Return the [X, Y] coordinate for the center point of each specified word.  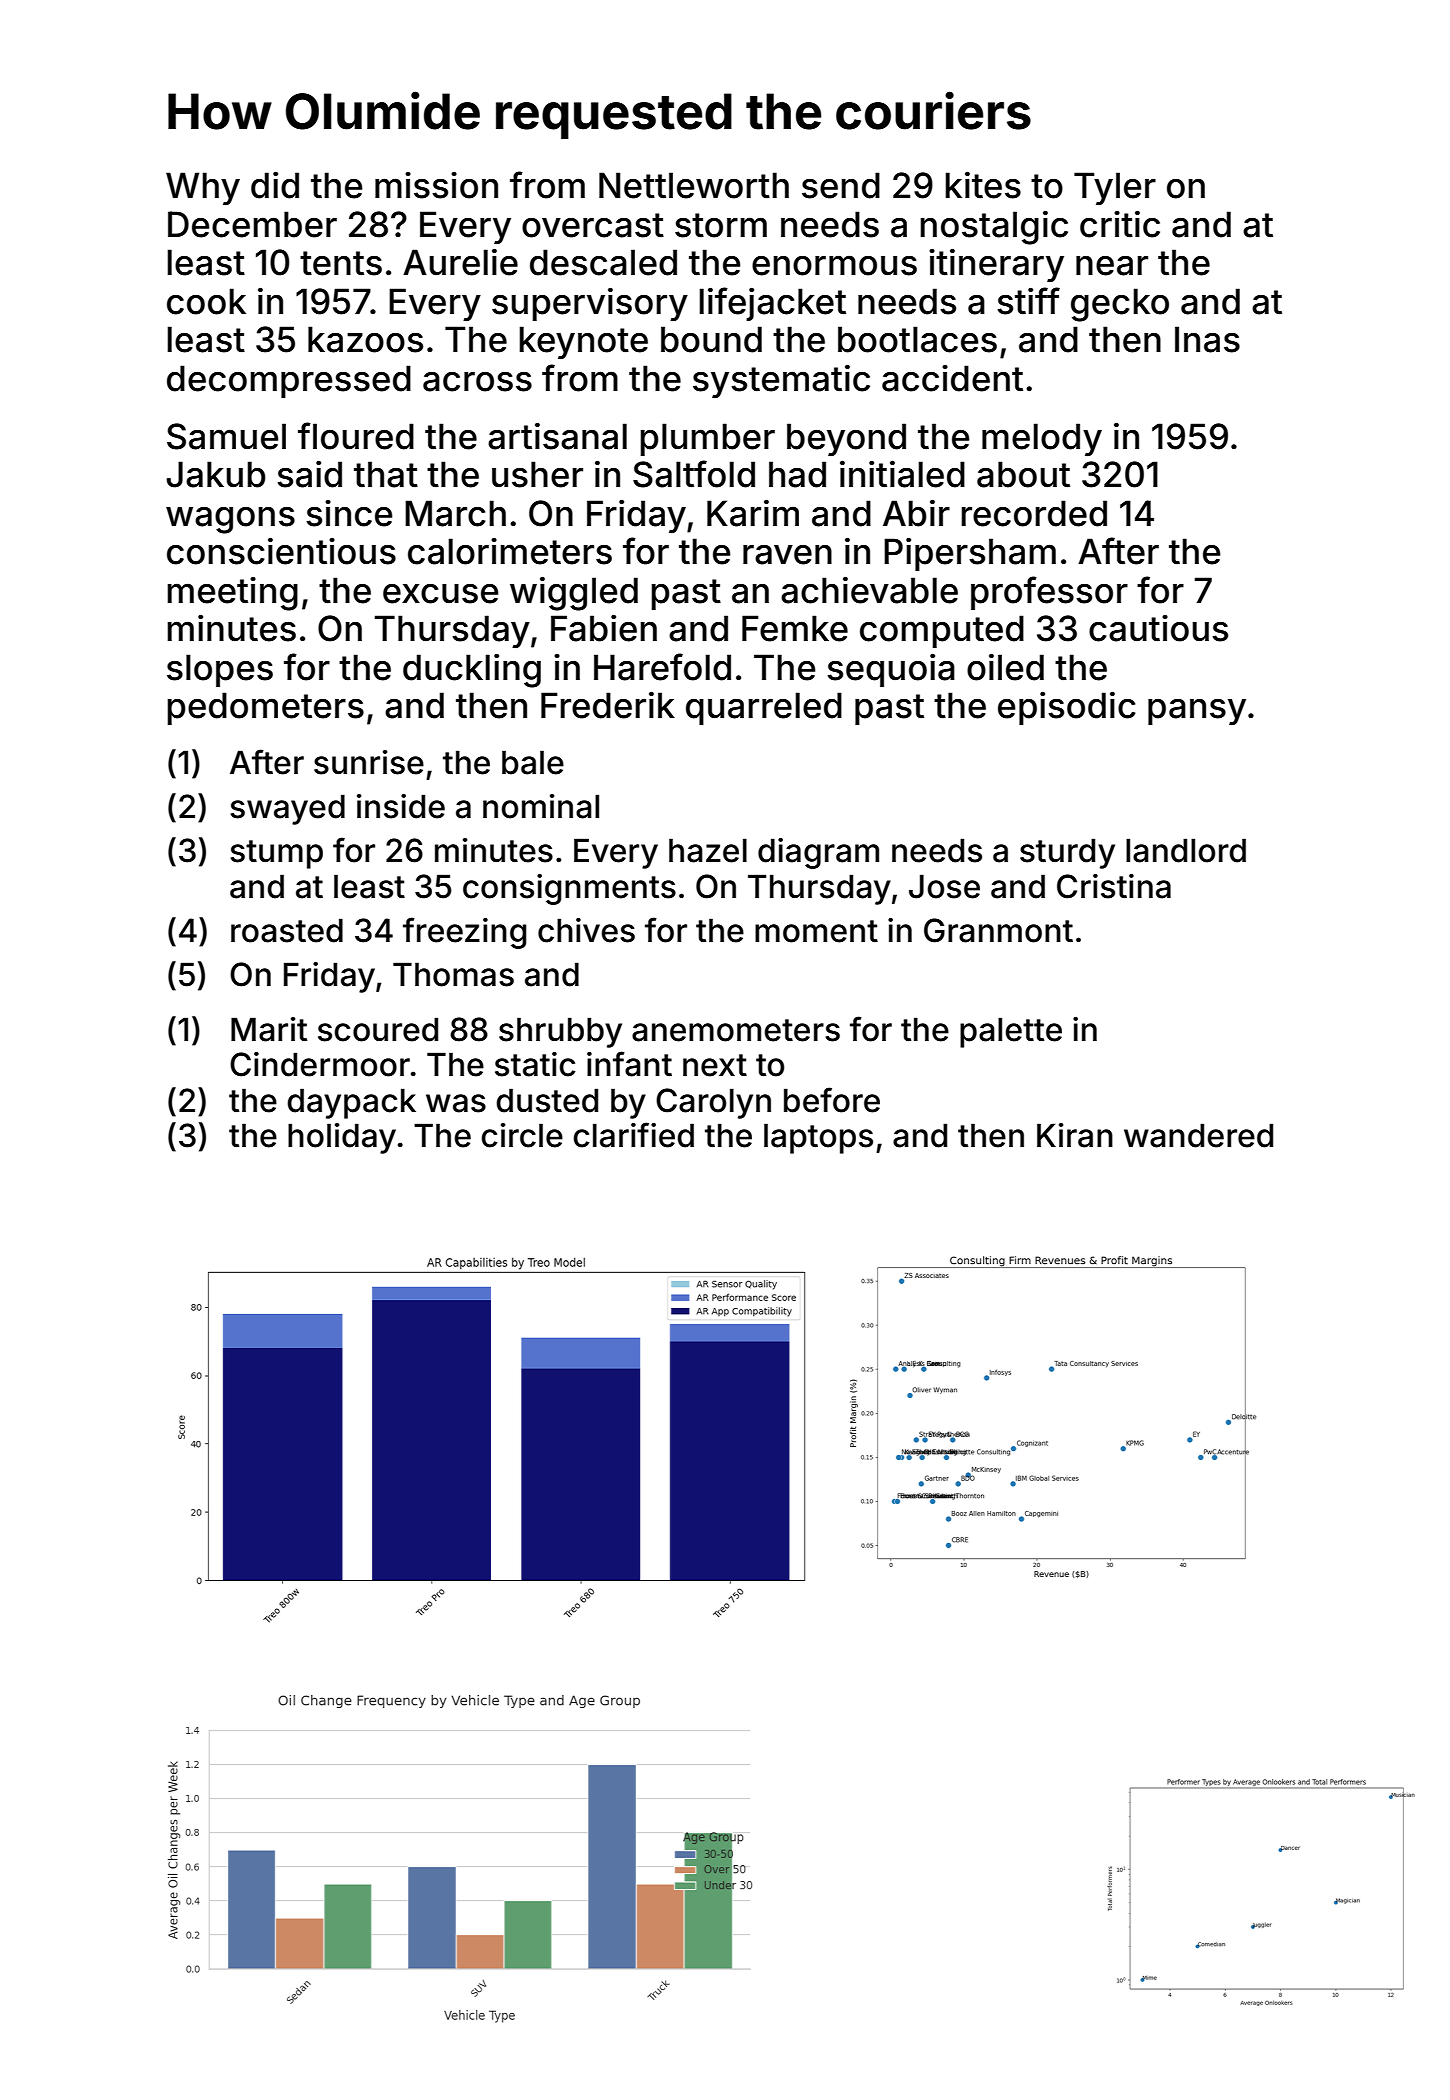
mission [436, 185]
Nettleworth [694, 185]
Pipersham [970, 554]
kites [983, 185]
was [456, 1103]
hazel [708, 850]
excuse [440, 594]
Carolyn [713, 1103]
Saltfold [694, 474]
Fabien [604, 628]
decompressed [289, 381]
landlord [1186, 850]
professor [1049, 593]
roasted [287, 930]
